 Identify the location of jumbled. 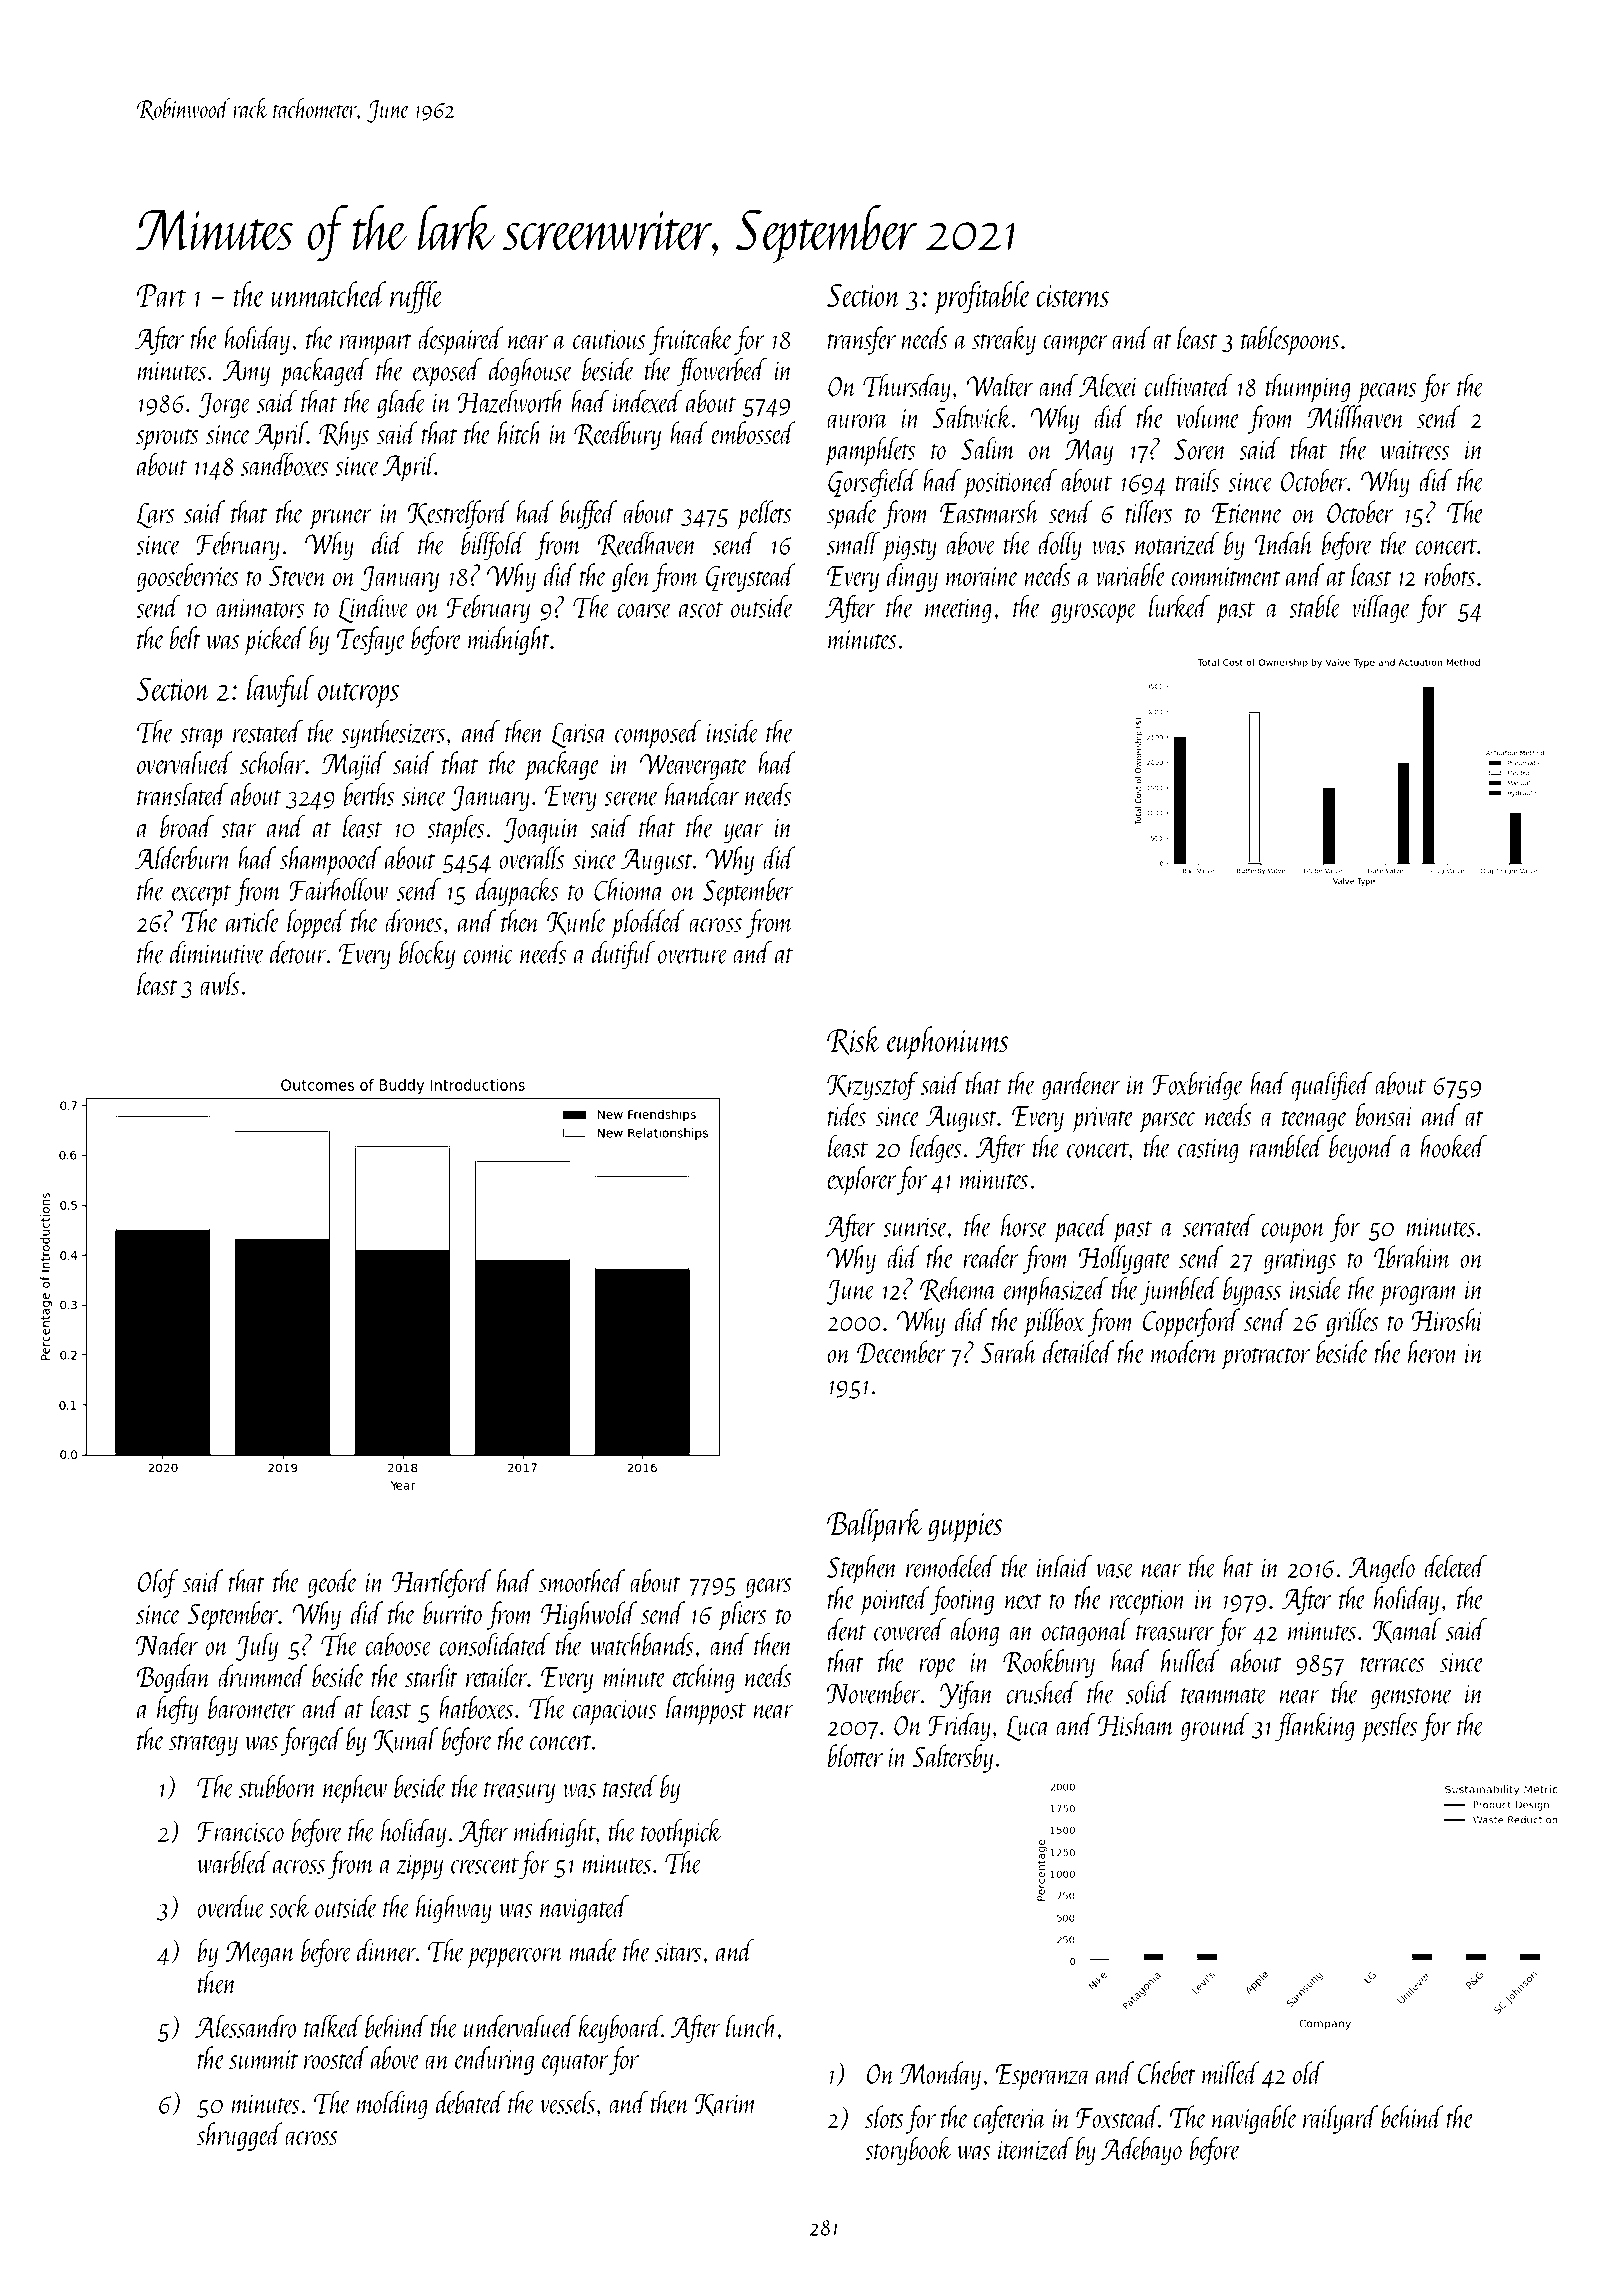
(1179, 1291).
